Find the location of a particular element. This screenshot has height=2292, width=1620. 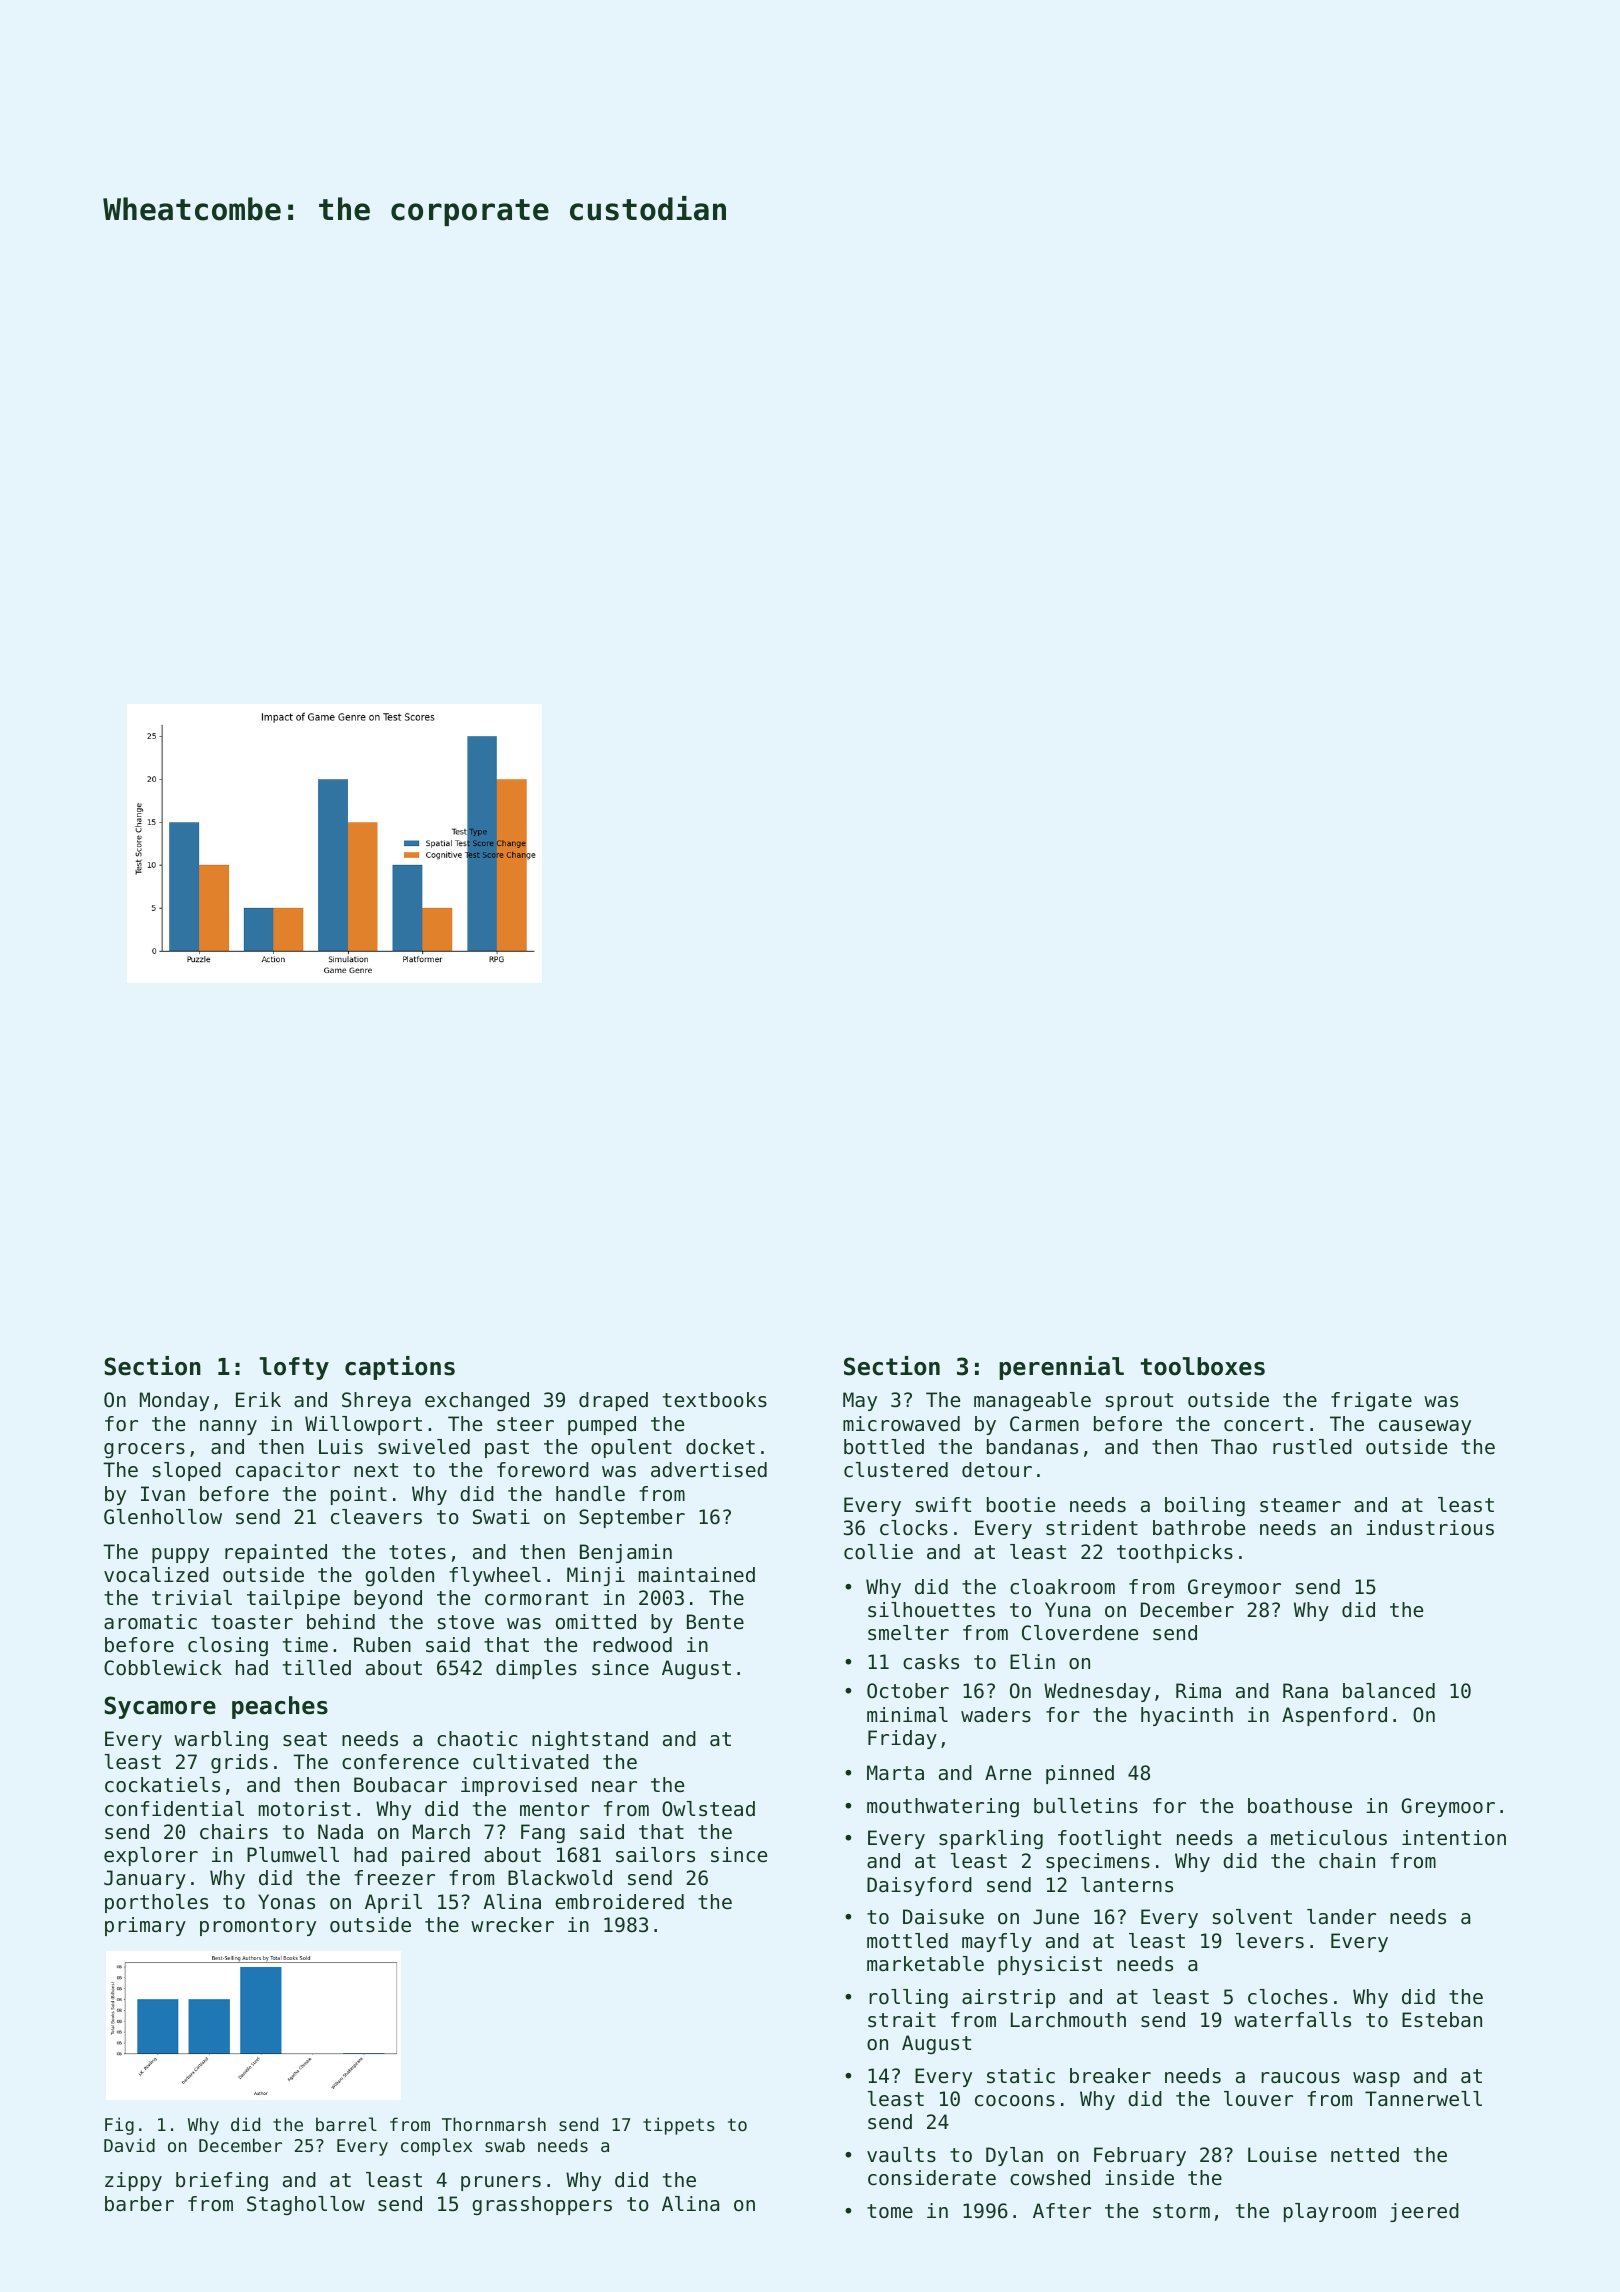

Staghollow is located at coordinates (306, 2205).
